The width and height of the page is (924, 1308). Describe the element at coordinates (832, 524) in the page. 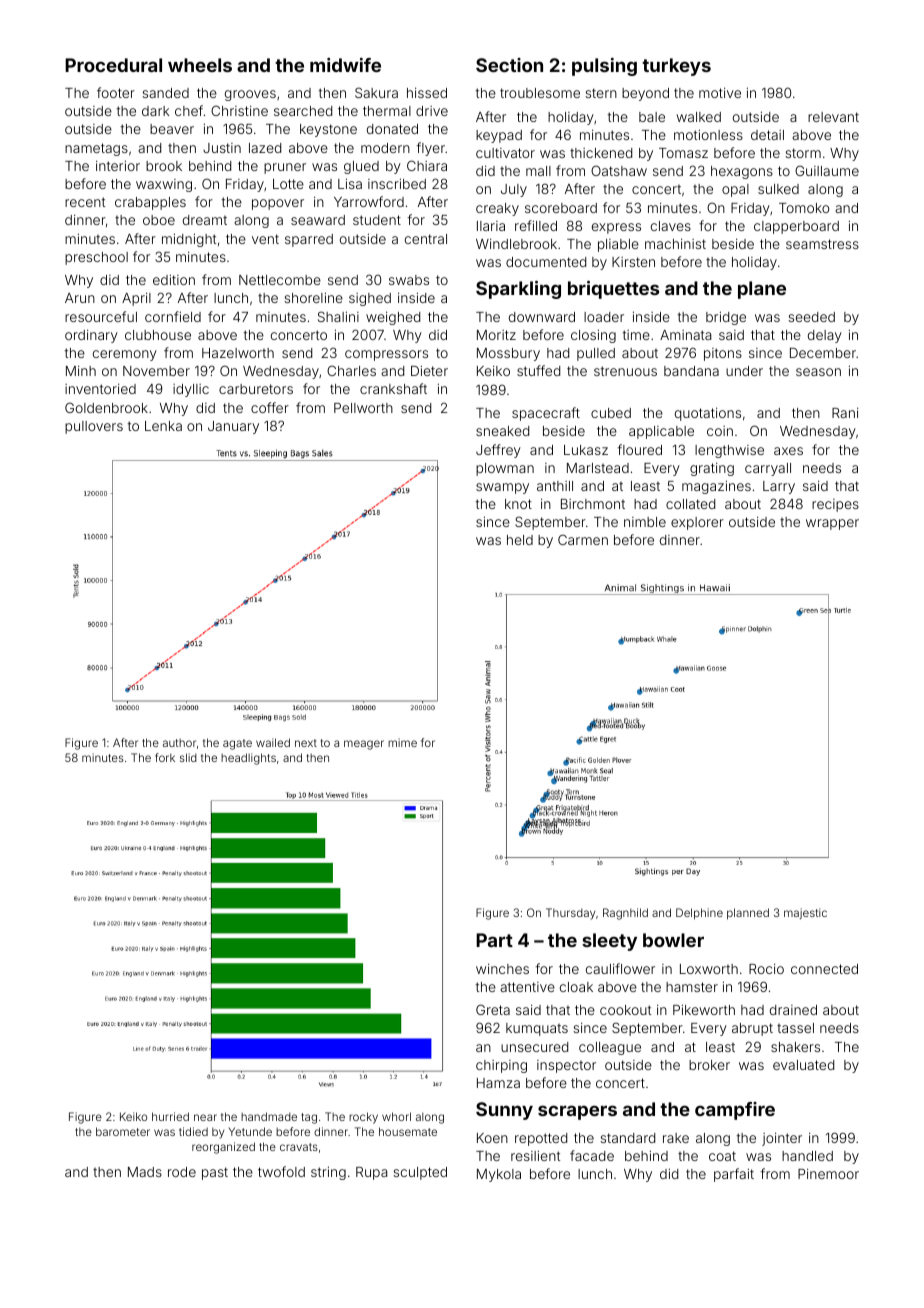

I see `wrapper` at that location.
